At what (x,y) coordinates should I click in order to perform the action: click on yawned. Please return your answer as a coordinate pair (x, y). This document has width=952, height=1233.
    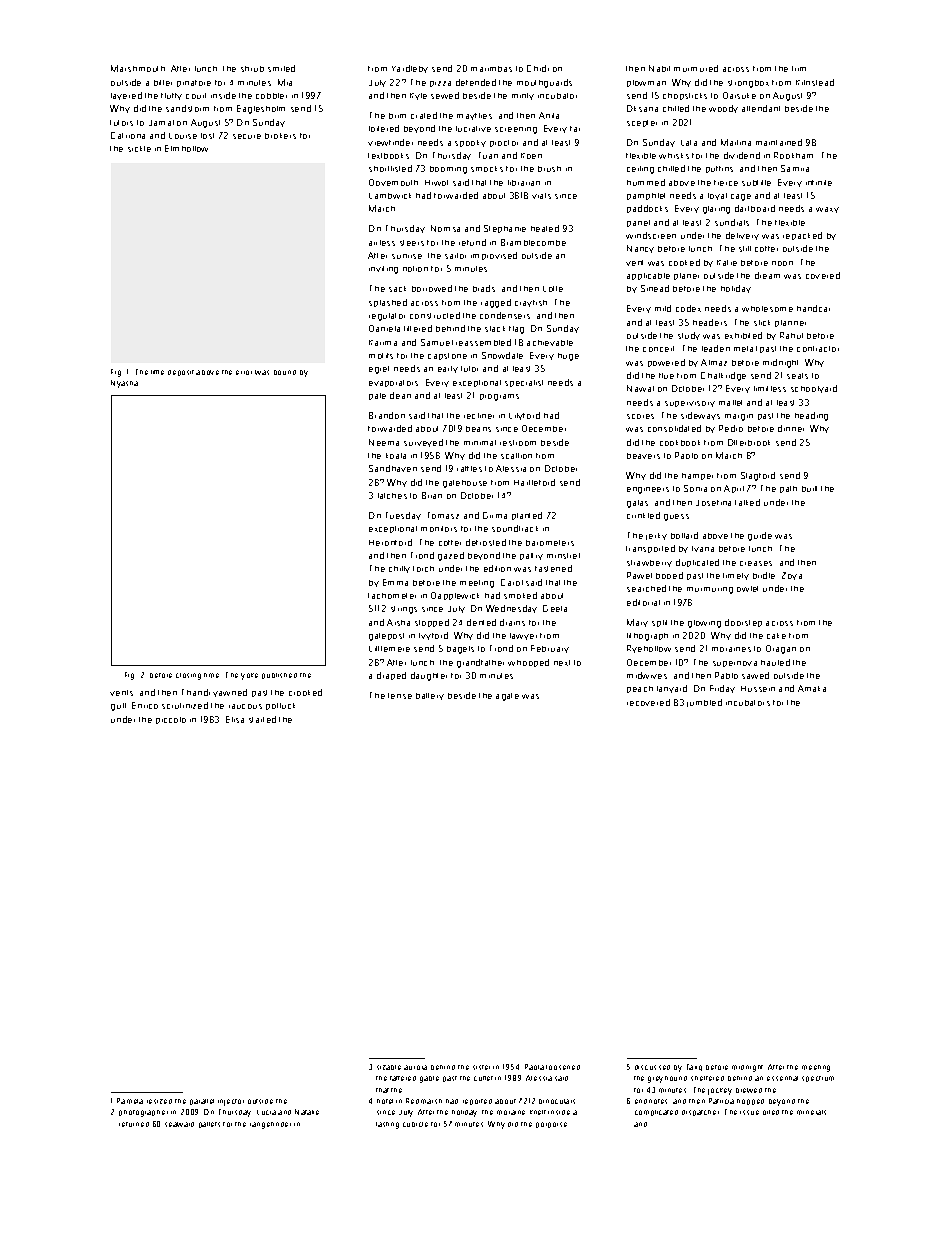
    Looking at the image, I should click on (230, 693).
